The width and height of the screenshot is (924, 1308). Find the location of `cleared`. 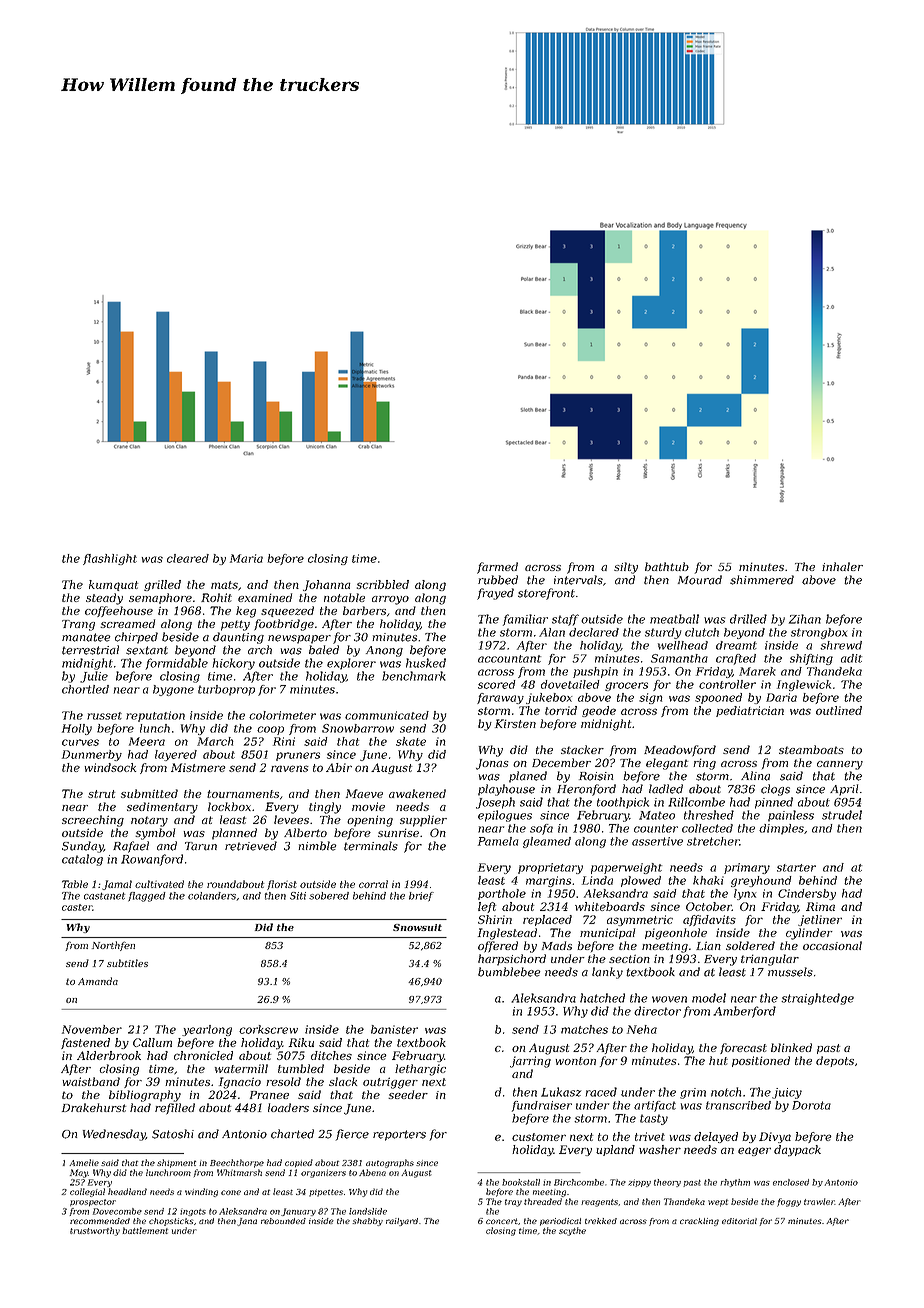

cleared is located at coordinates (188, 558).
